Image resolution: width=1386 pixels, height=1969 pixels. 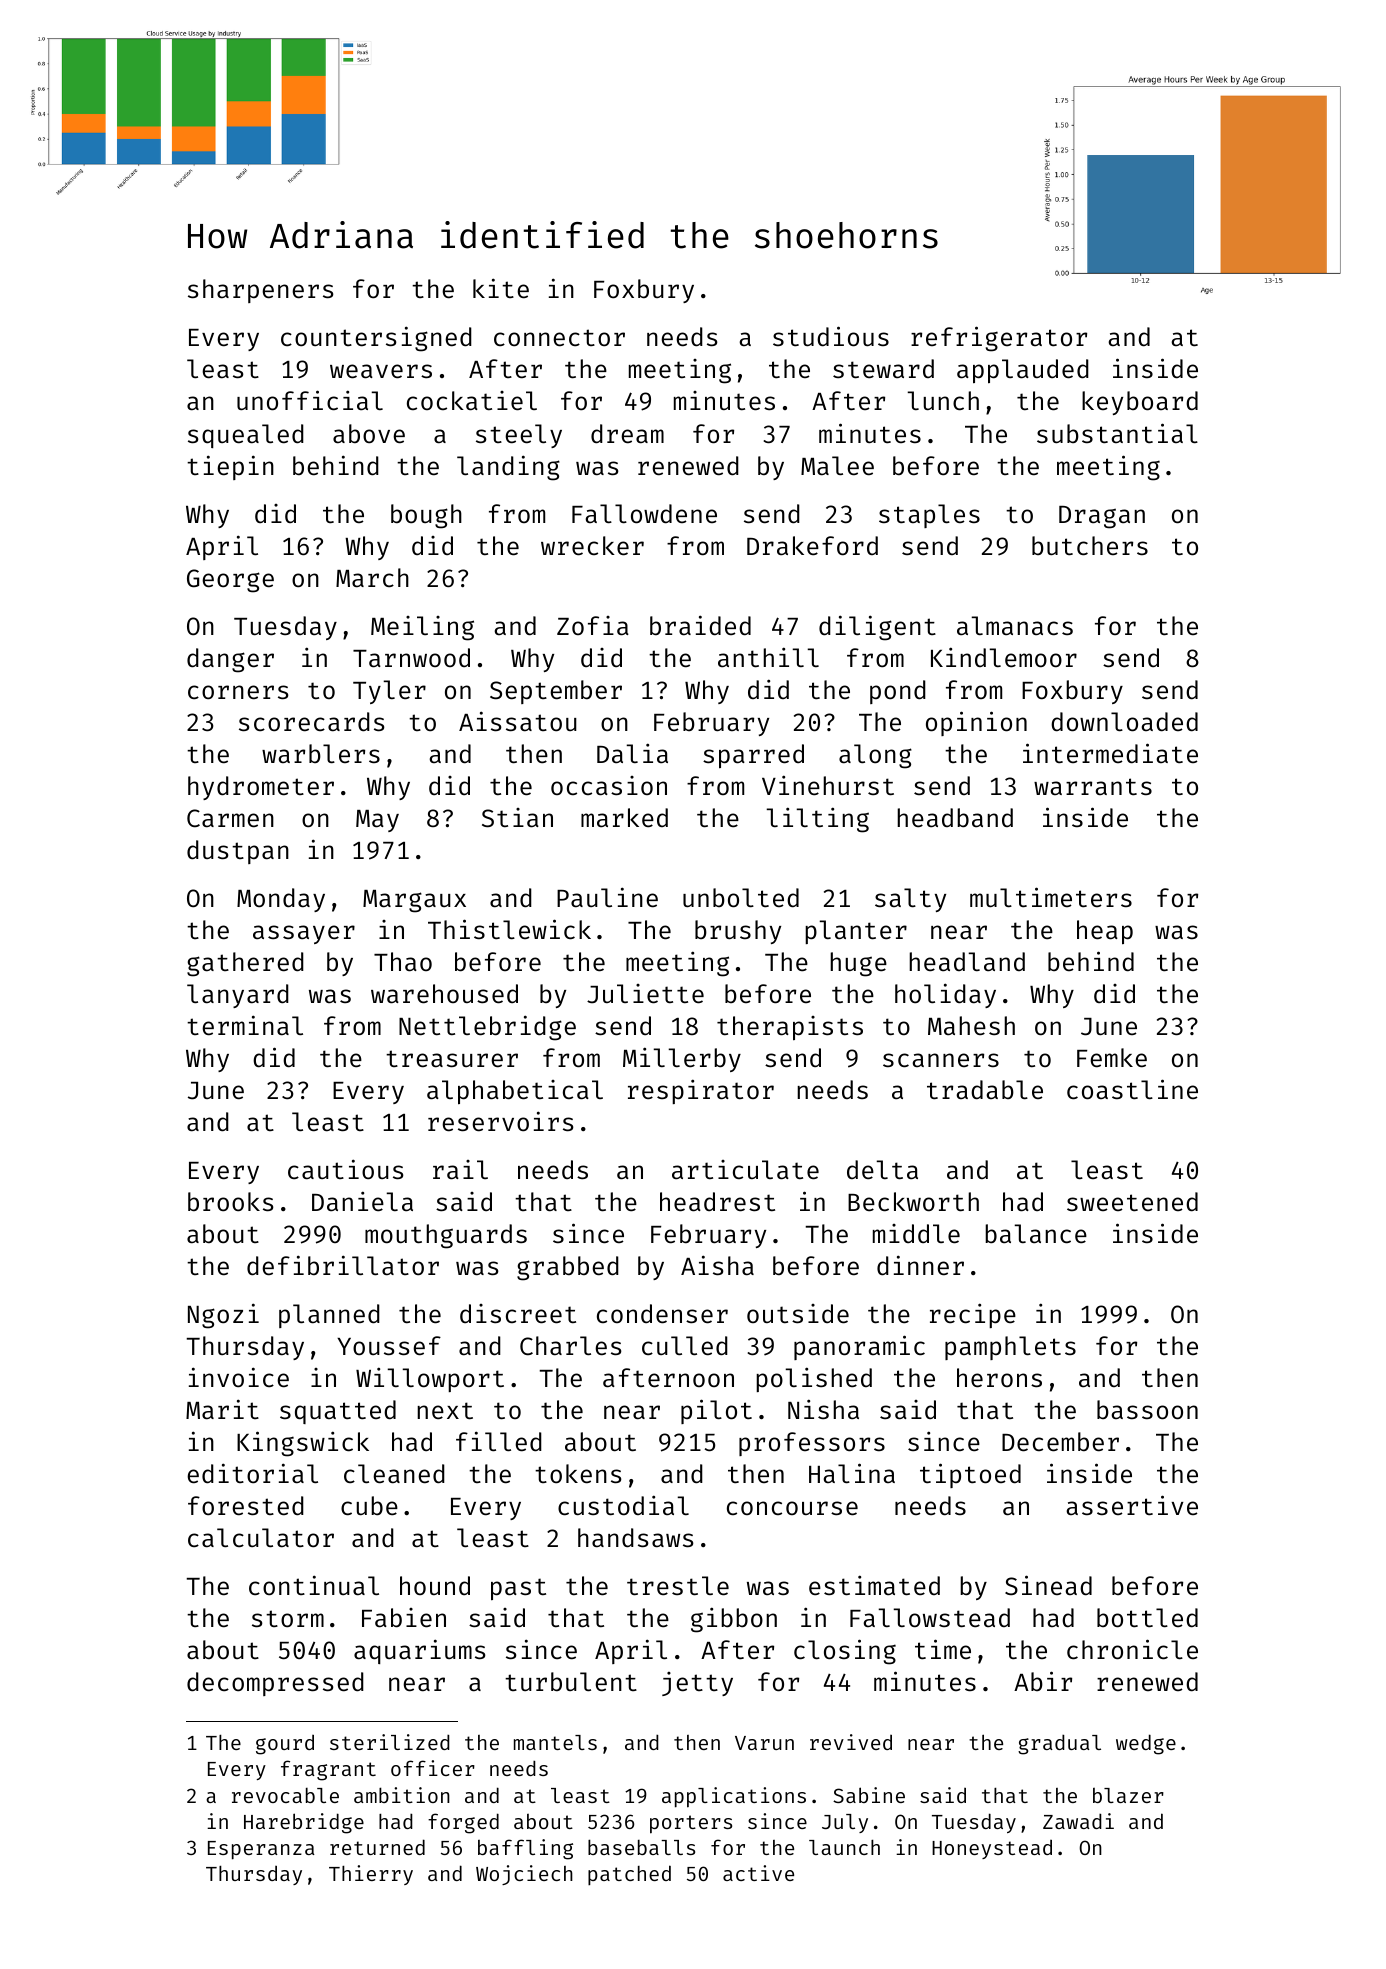 What do you see at coordinates (1015, 626) in the screenshot?
I see `almanacs` at bounding box center [1015, 626].
